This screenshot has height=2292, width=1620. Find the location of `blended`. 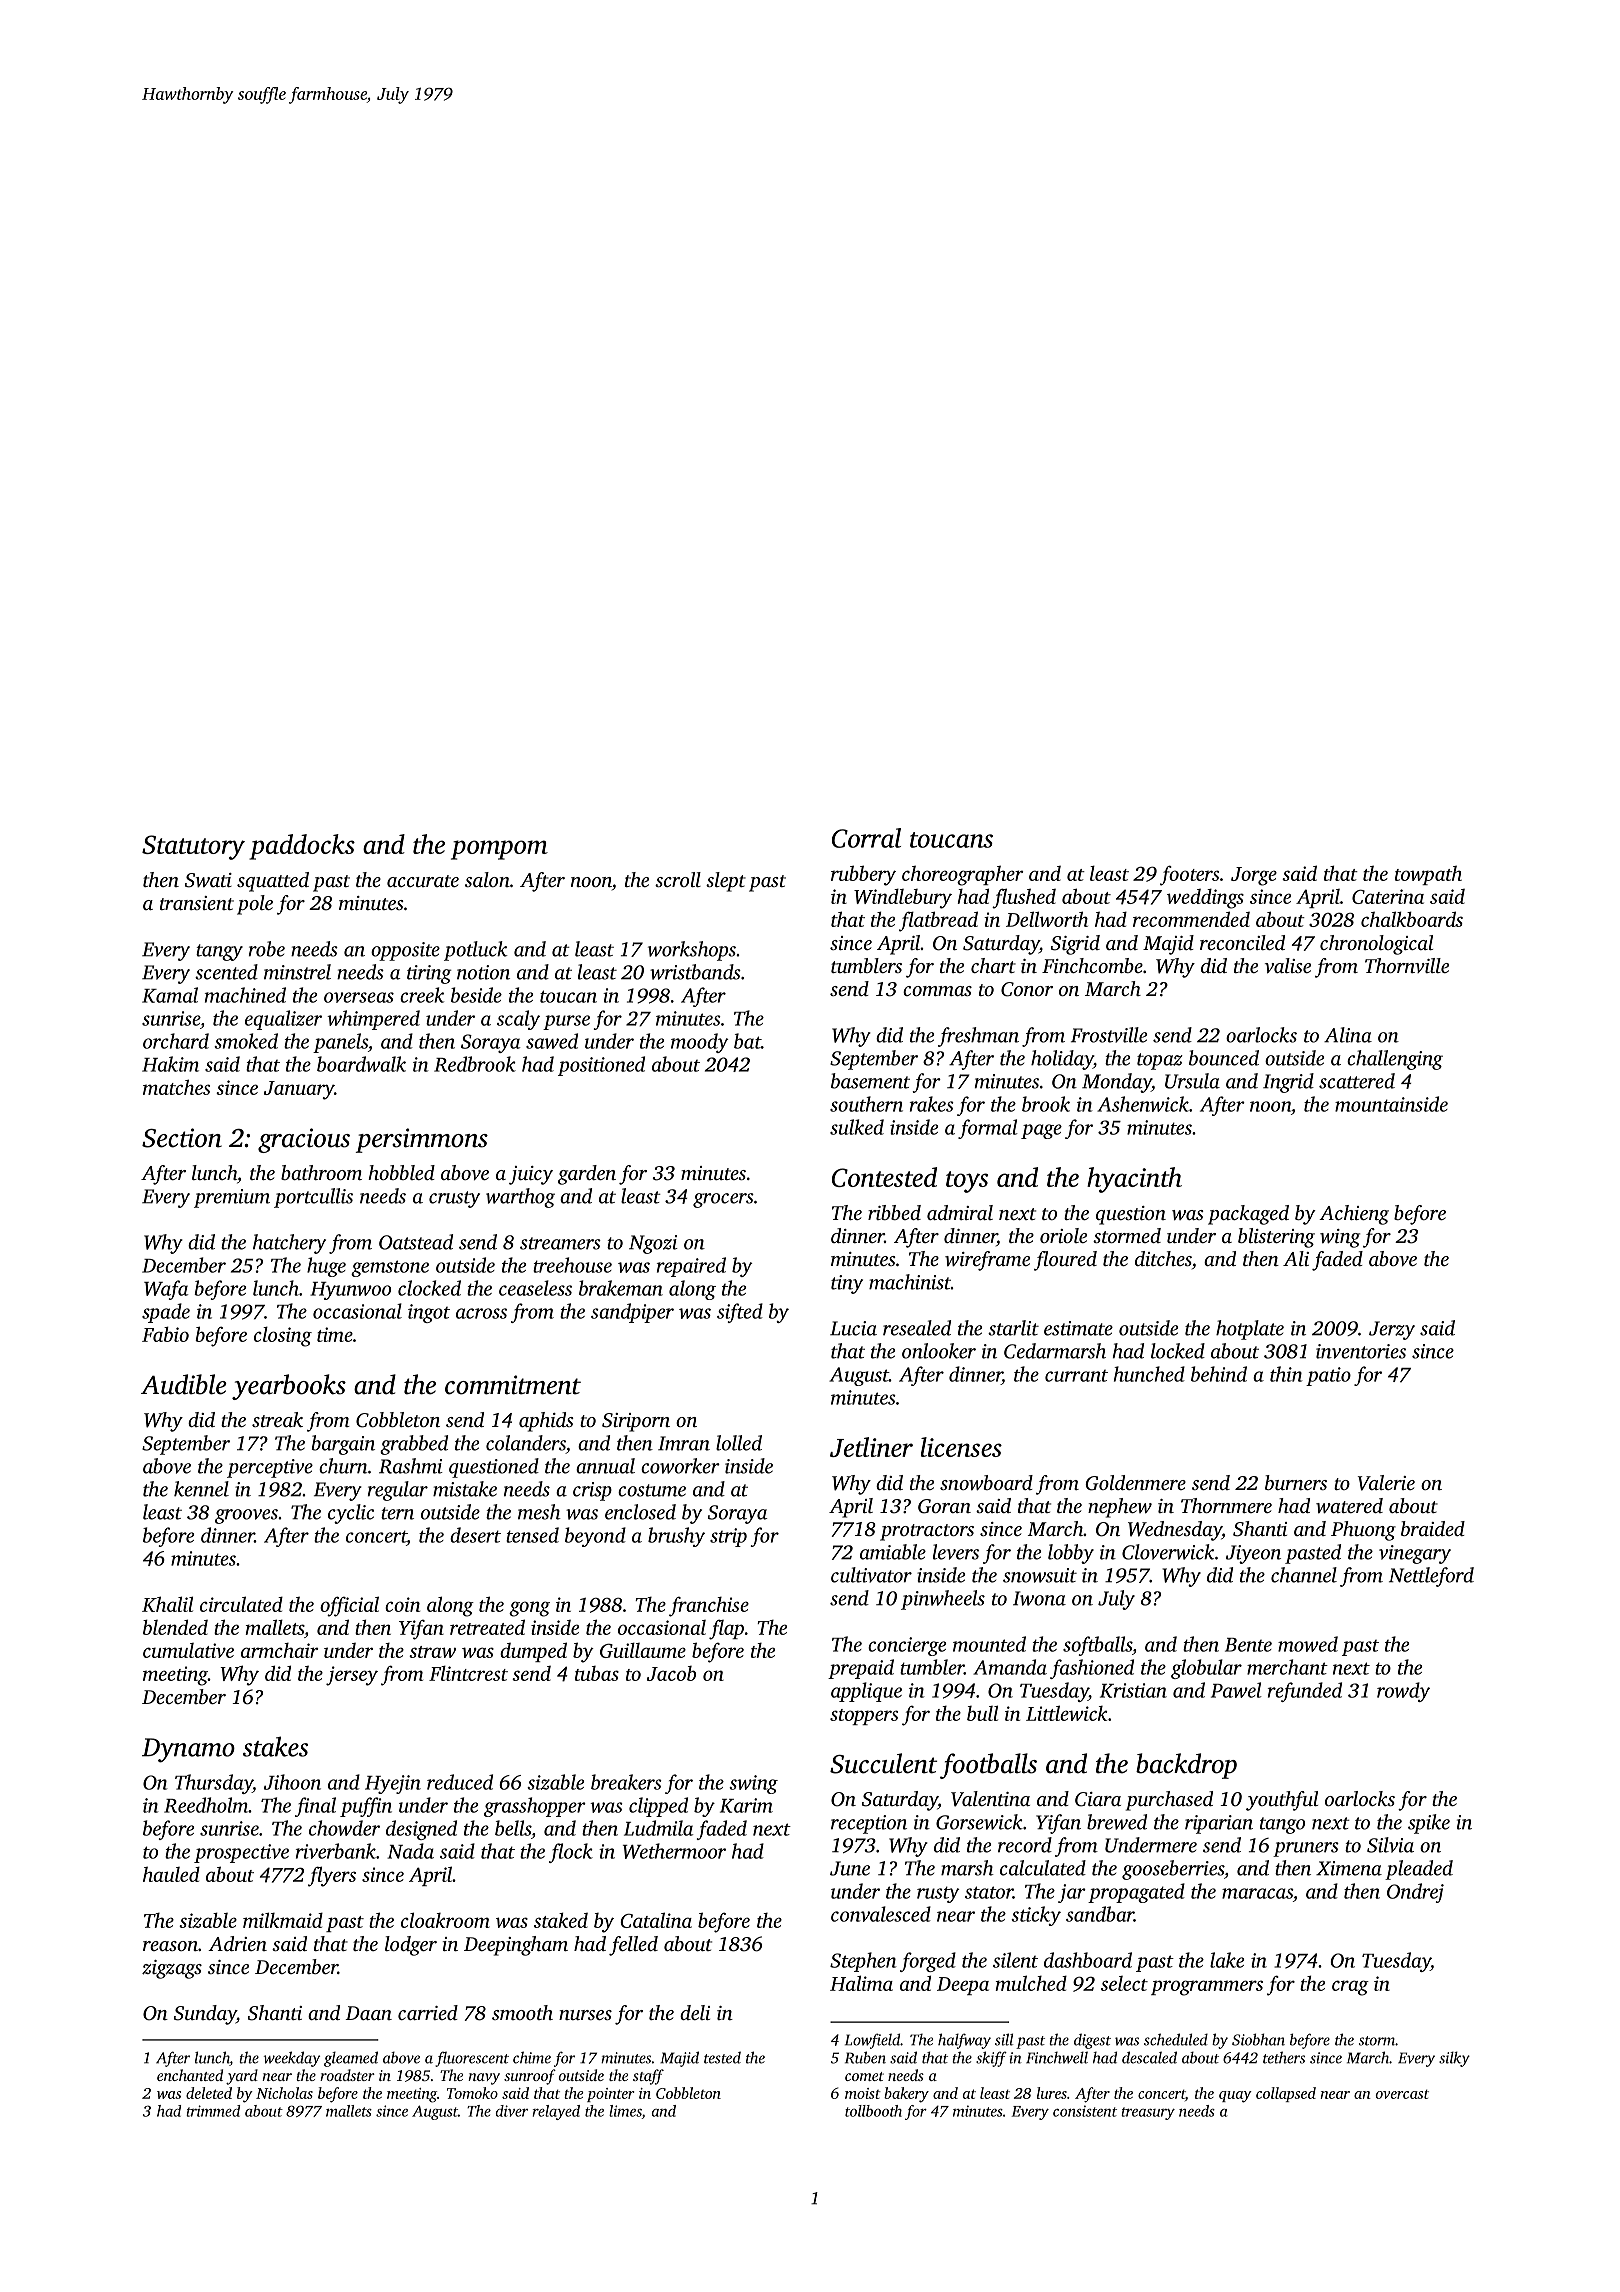

blended is located at coordinates (175, 1627).
